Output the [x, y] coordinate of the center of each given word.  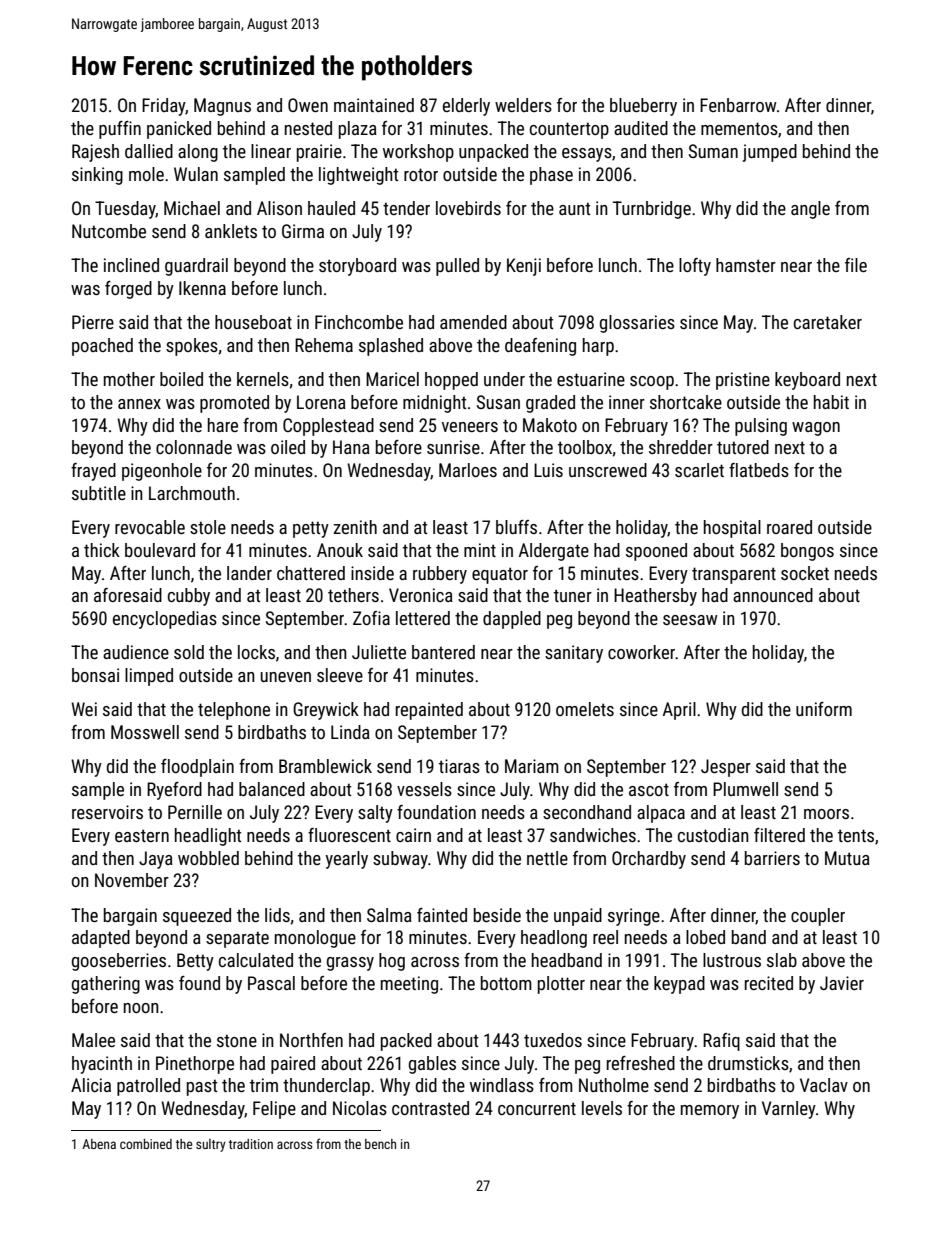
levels [602, 1108]
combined [146, 1144]
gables [432, 1065]
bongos [807, 552]
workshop [418, 153]
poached [102, 347]
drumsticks [748, 1063]
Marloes [468, 470]
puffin [120, 130]
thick [102, 550]
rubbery [440, 575]
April [679, 711]
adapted [101, 939]
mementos [739, 128]
